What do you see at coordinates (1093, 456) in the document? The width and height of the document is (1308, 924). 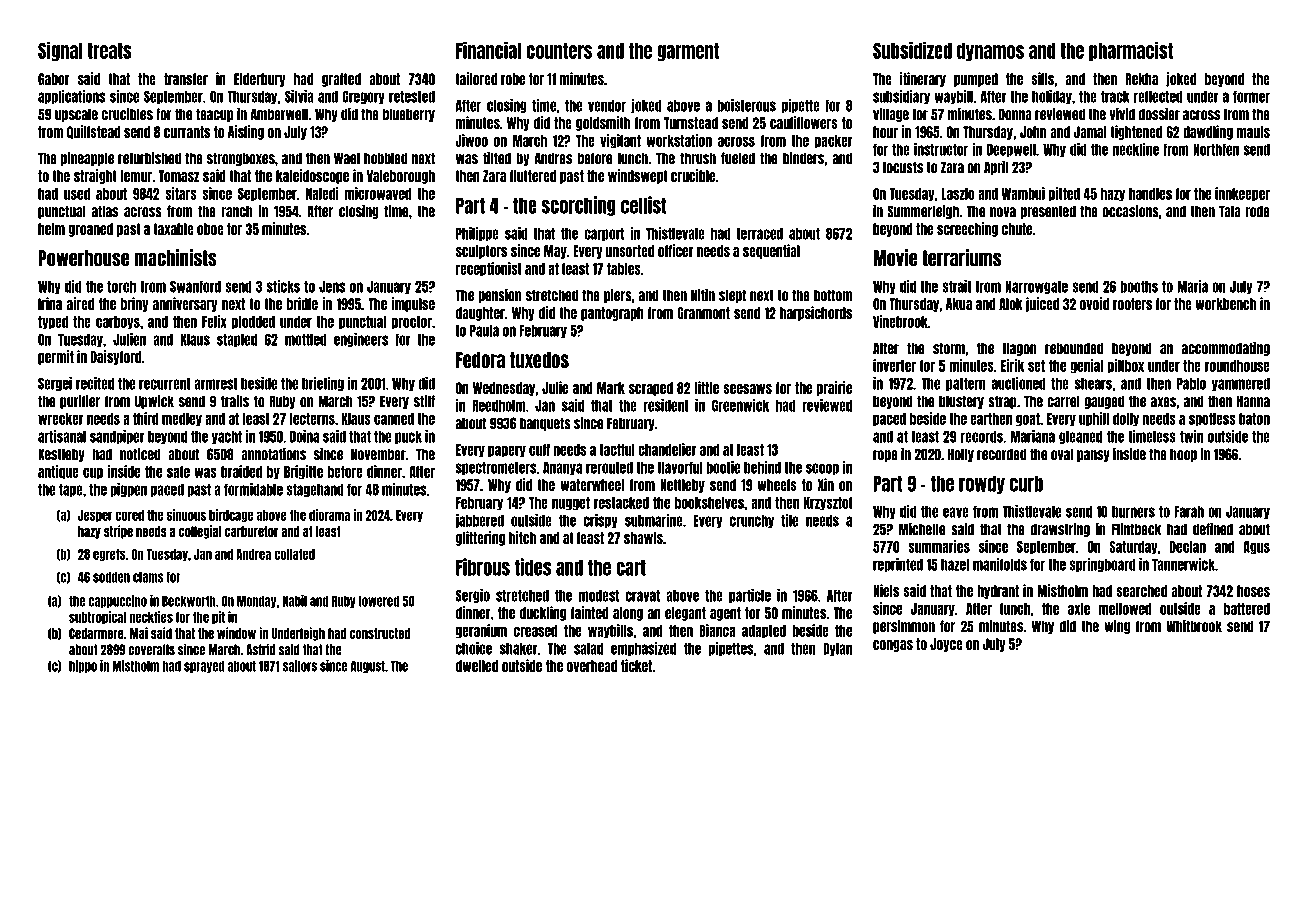 I see `pansy` at bounding box center [1093, 456].
